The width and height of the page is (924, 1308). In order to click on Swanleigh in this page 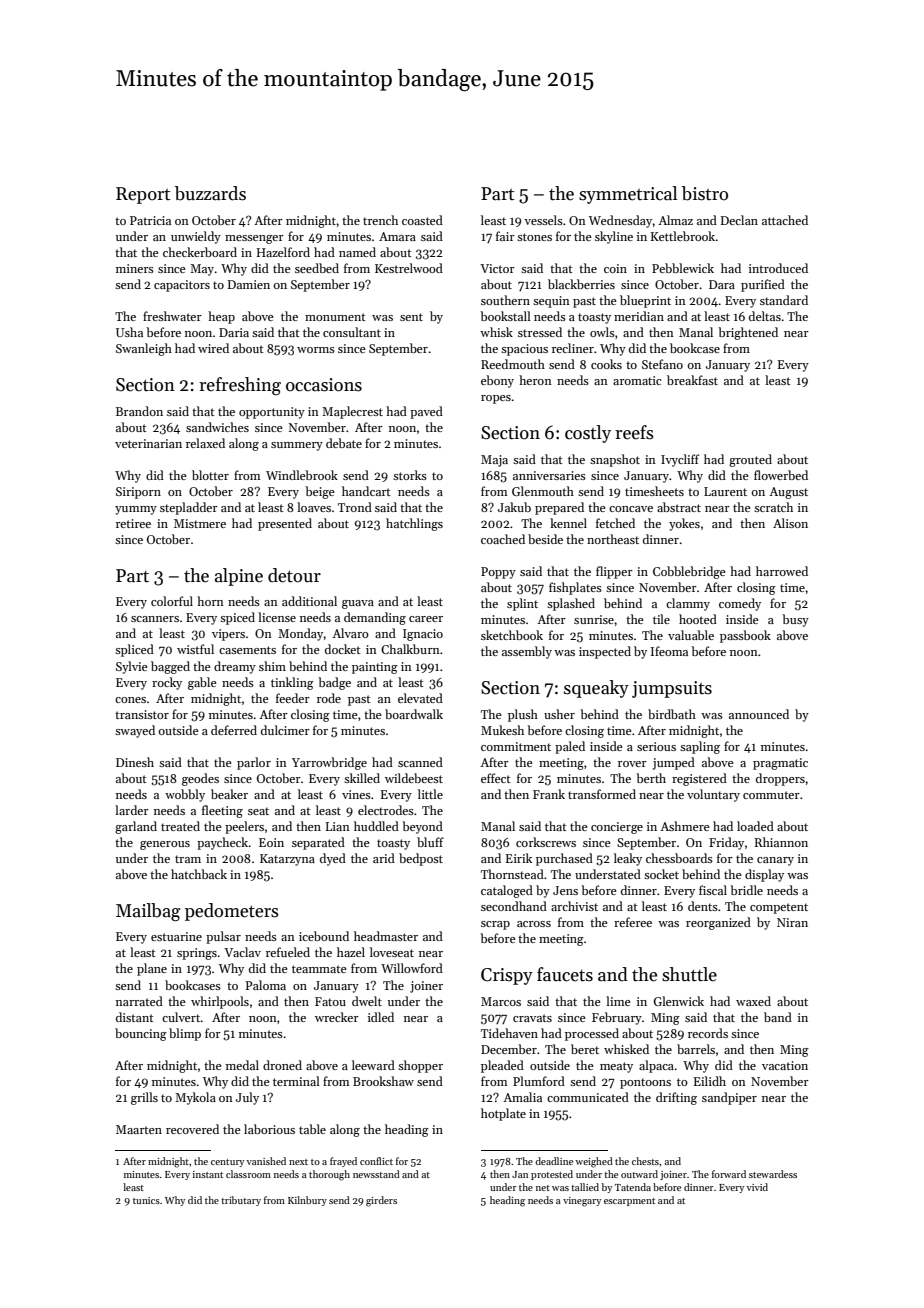, I will do `click(144, 349)`.
